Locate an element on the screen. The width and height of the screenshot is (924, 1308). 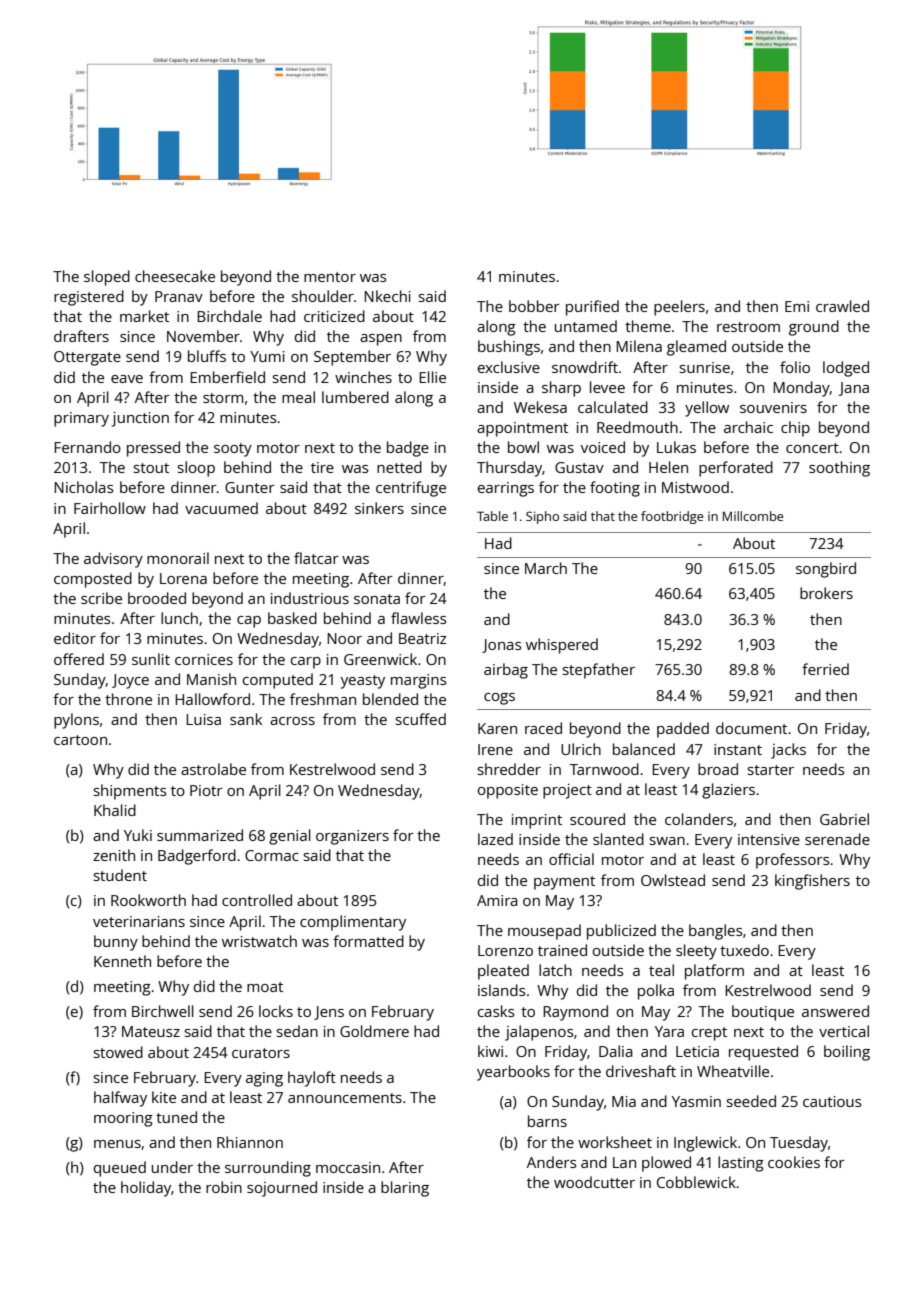
brokers is located at coordinates (826, 593).
